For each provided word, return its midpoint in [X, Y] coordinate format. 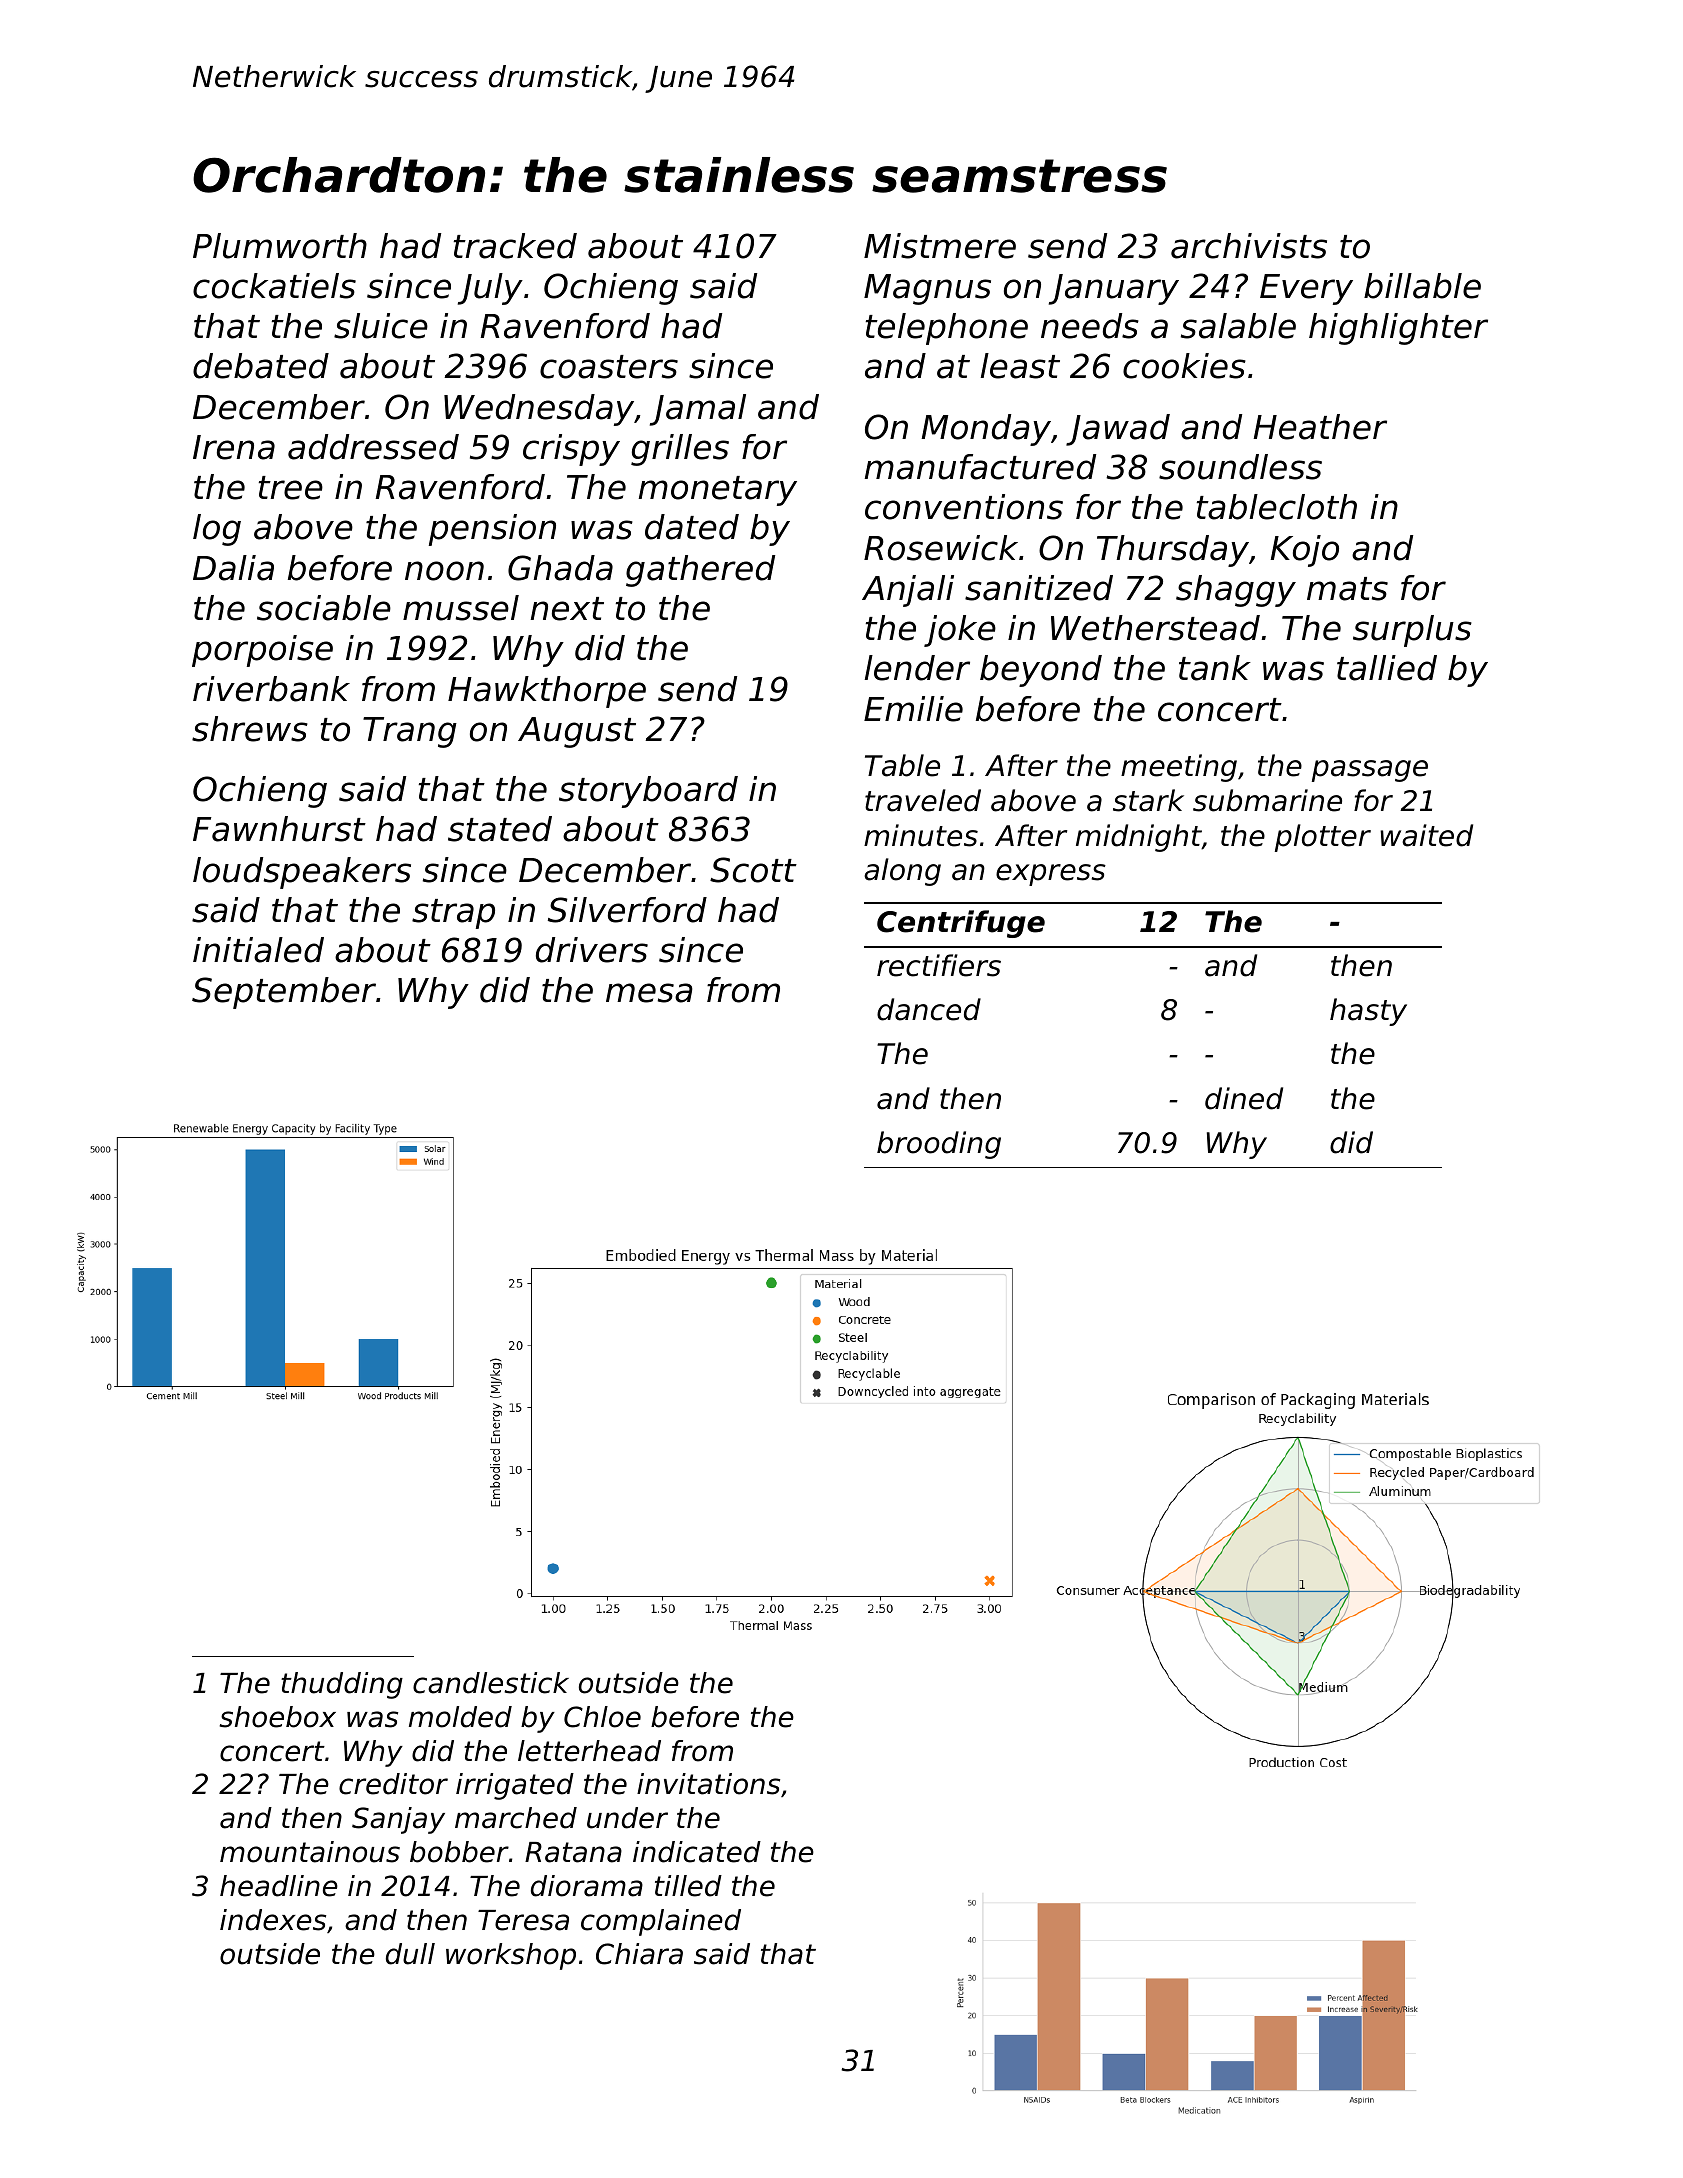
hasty [1368, 1012]
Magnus [927, 289]
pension [492, 530]
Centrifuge [961, 924]
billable [1422, 286]
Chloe [602, 1717]
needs [1090, 326]
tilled [688, 1886]
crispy [571, 450]
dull [410, 1954]
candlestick [491, 1683]
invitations [708, 1784]
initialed [258, 950]
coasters [609, 367]
